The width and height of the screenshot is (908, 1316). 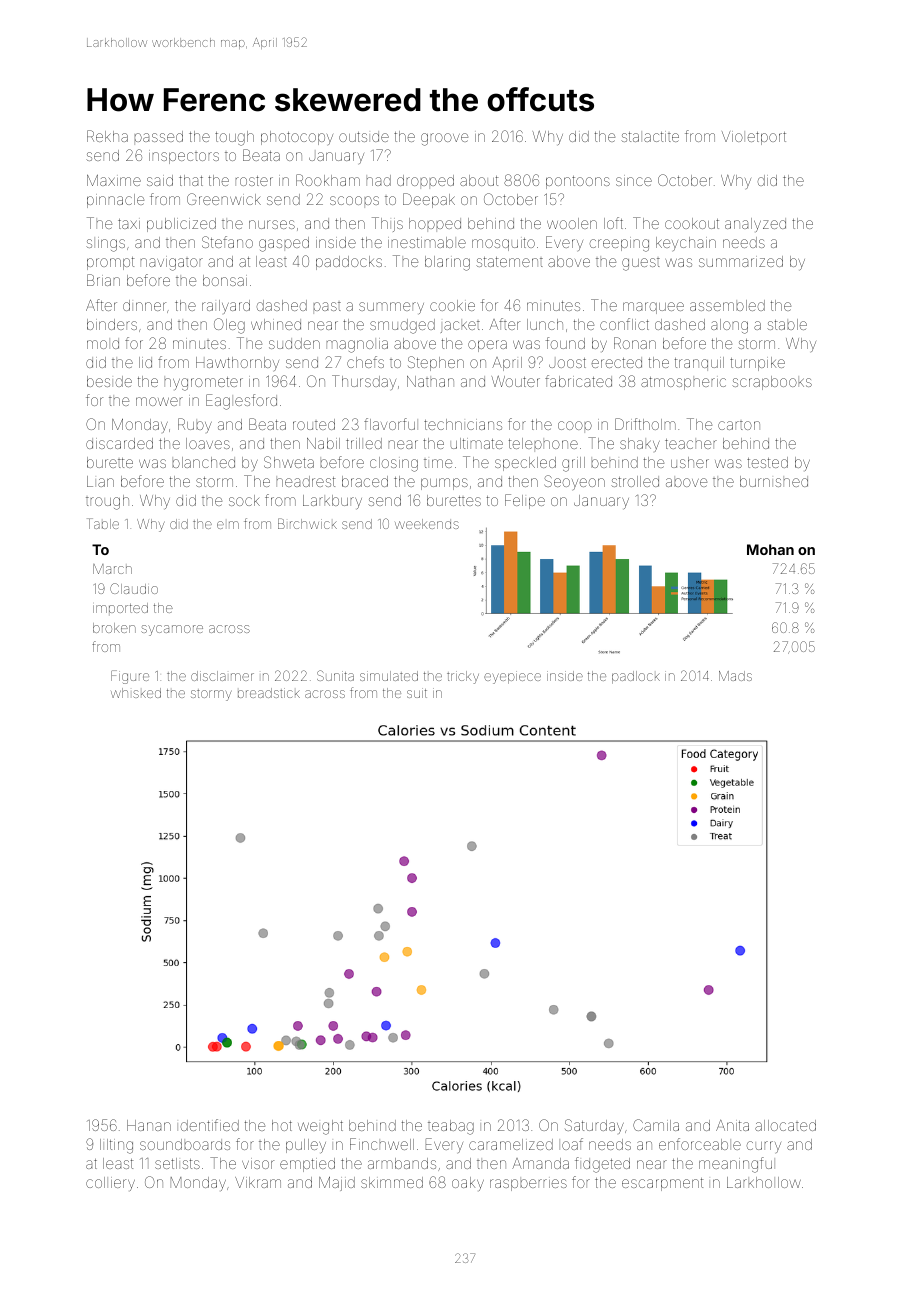 What do you see at coordinates (417, 693) in the screenshot?
I see `suit` at bounding box center [417, 693].
